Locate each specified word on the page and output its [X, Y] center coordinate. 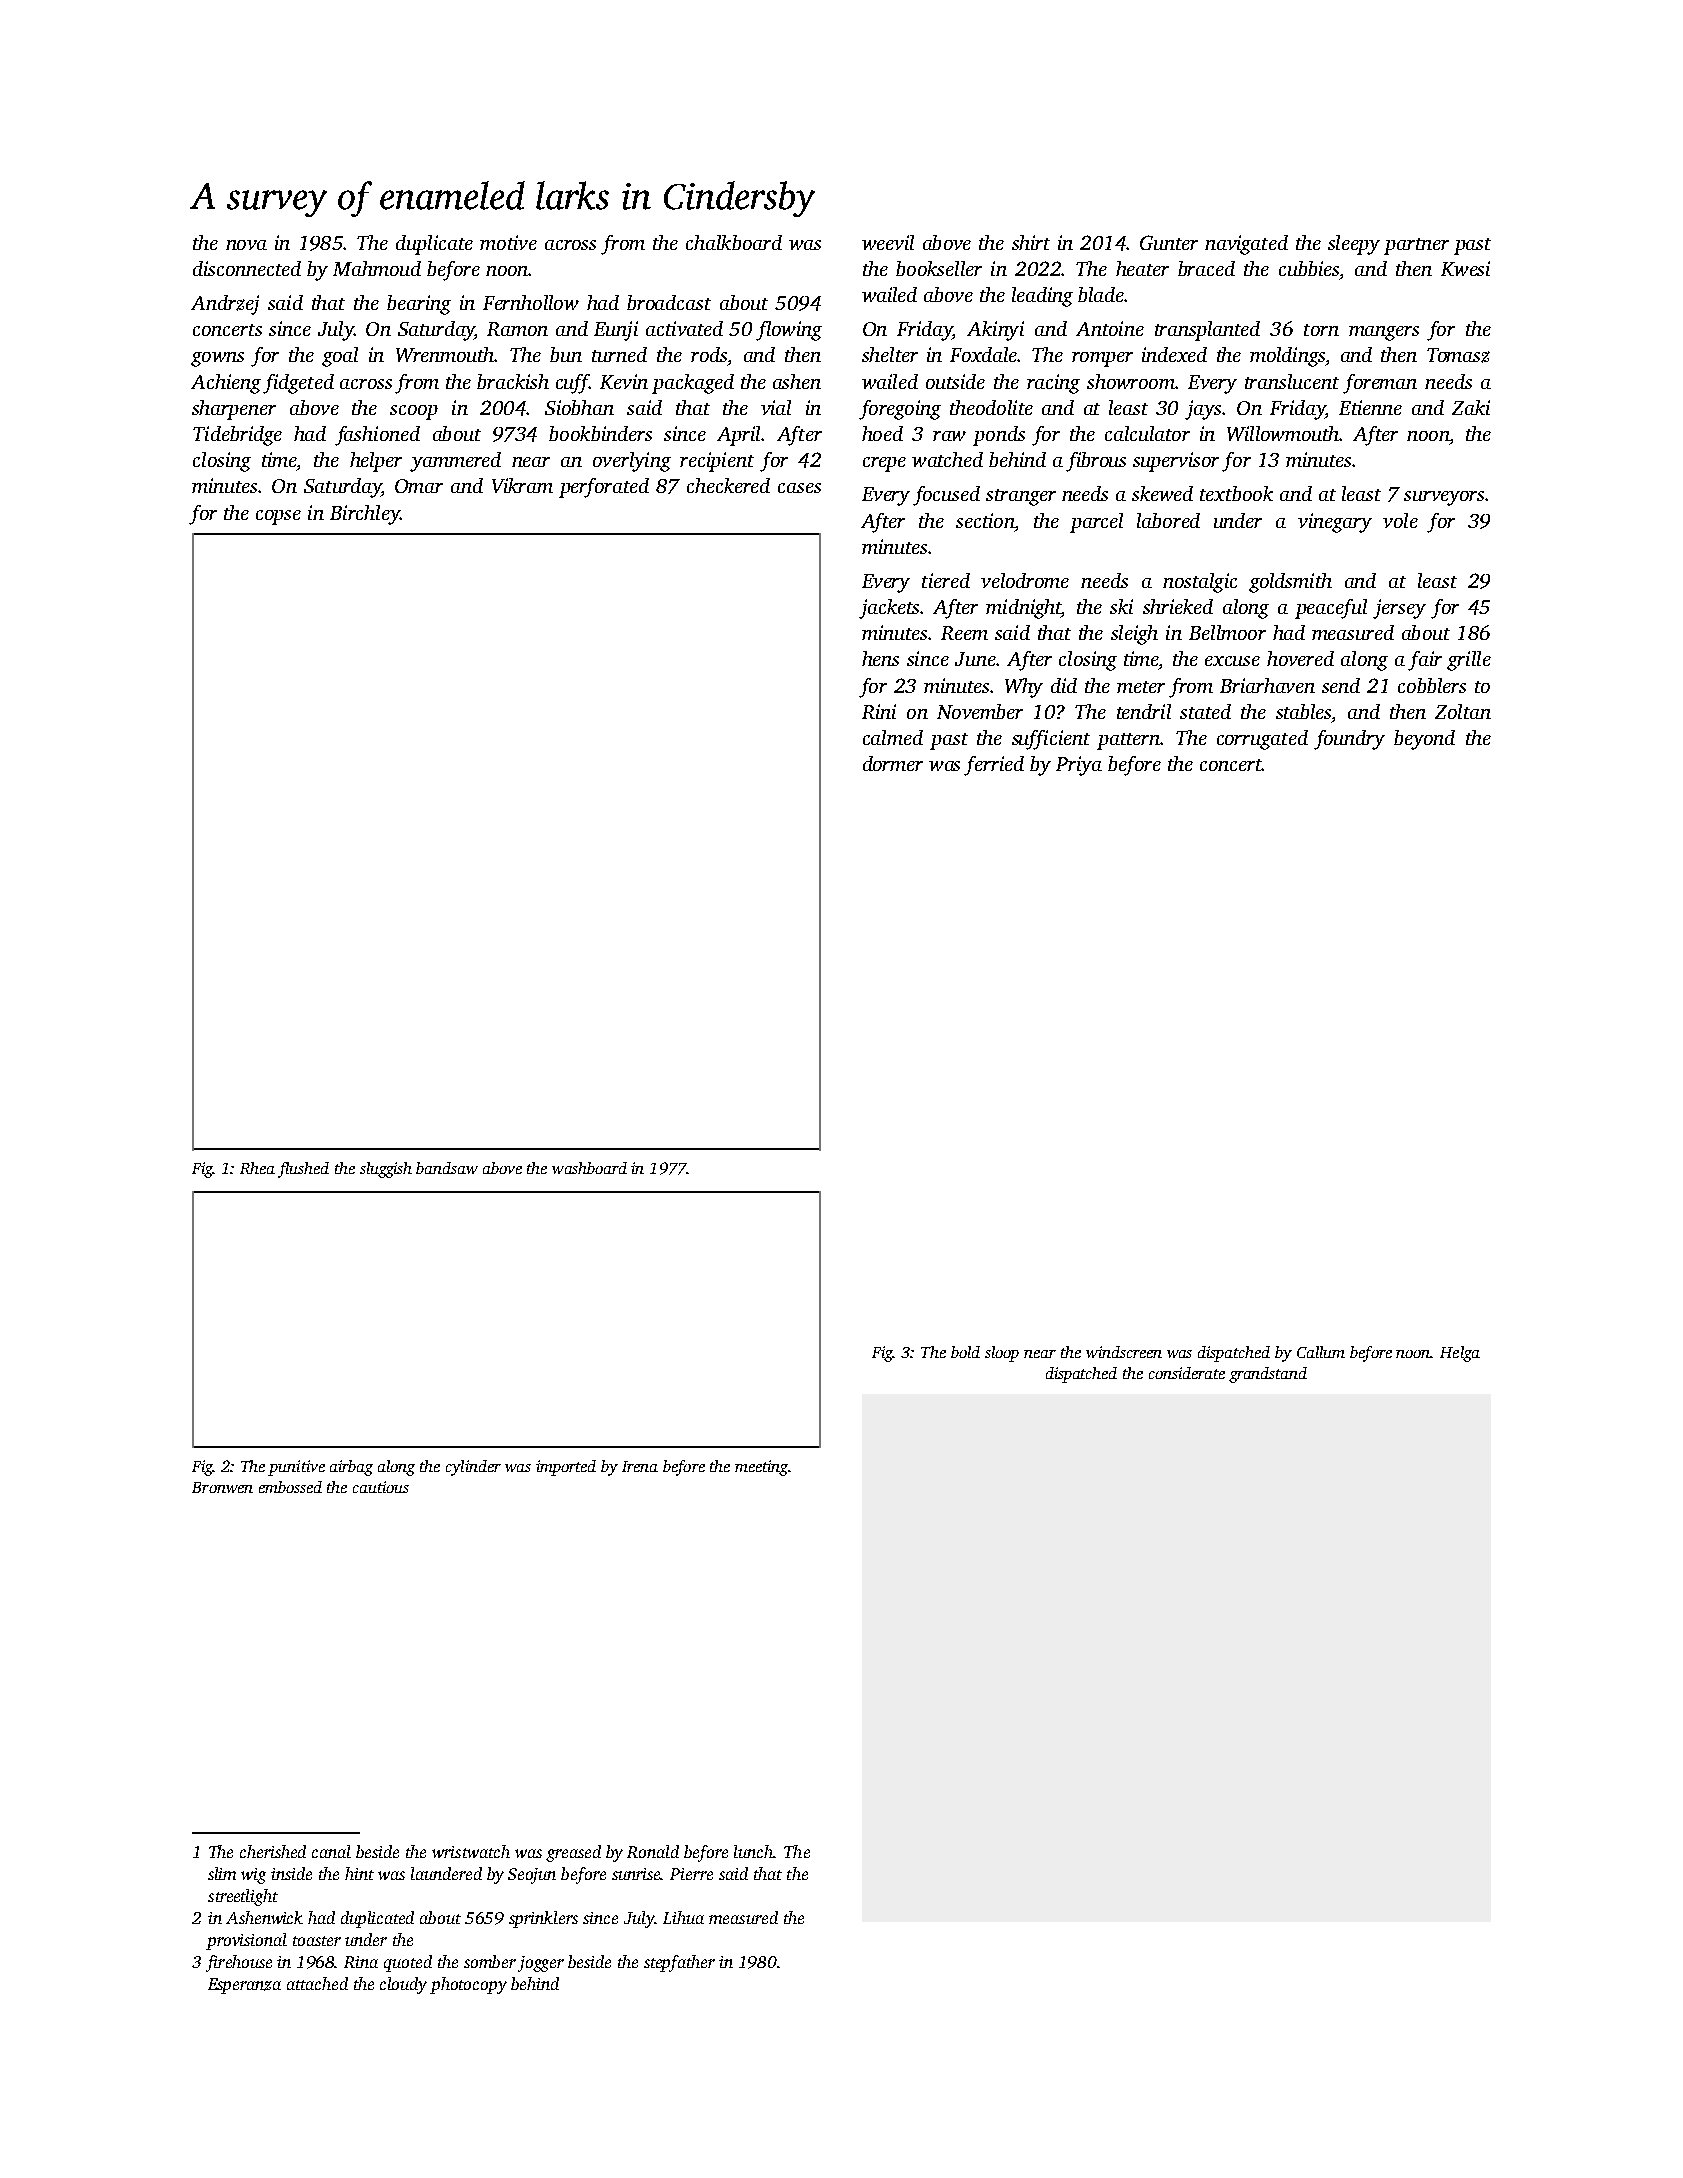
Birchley [365, 515]
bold [965, 1352]
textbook [1236, 493]
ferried [994, 766]
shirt [1031, 242]
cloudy [403, 1985]
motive [508, 242]
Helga [1460, 1354]
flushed [303, 1170]
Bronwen [222, 1487]
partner [1416, 246]
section [985, 520]
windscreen [1124, 1352]
